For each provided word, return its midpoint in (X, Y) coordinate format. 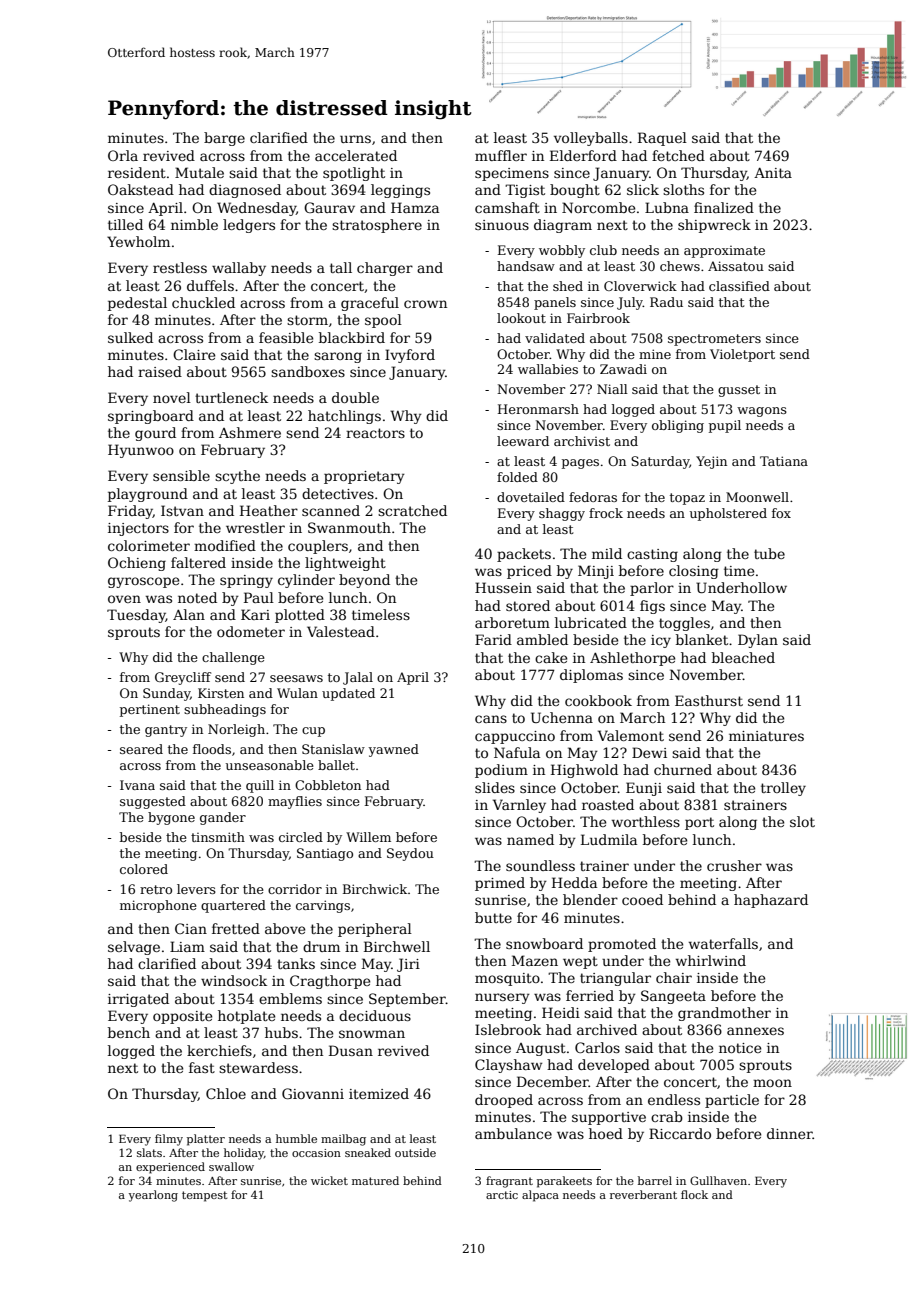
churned (683, 769)
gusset (739, 391)
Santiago (325, 854)
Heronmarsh (538, 409)
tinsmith (218, 837)
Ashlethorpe (632, 659)
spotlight (354, 174)
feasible (286, 337)
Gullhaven (718, 1180)
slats (149, 1152)
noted (197, 597)
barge (224, 139)
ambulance (513, 1133)
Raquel (662, 139)
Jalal (358, 678)
